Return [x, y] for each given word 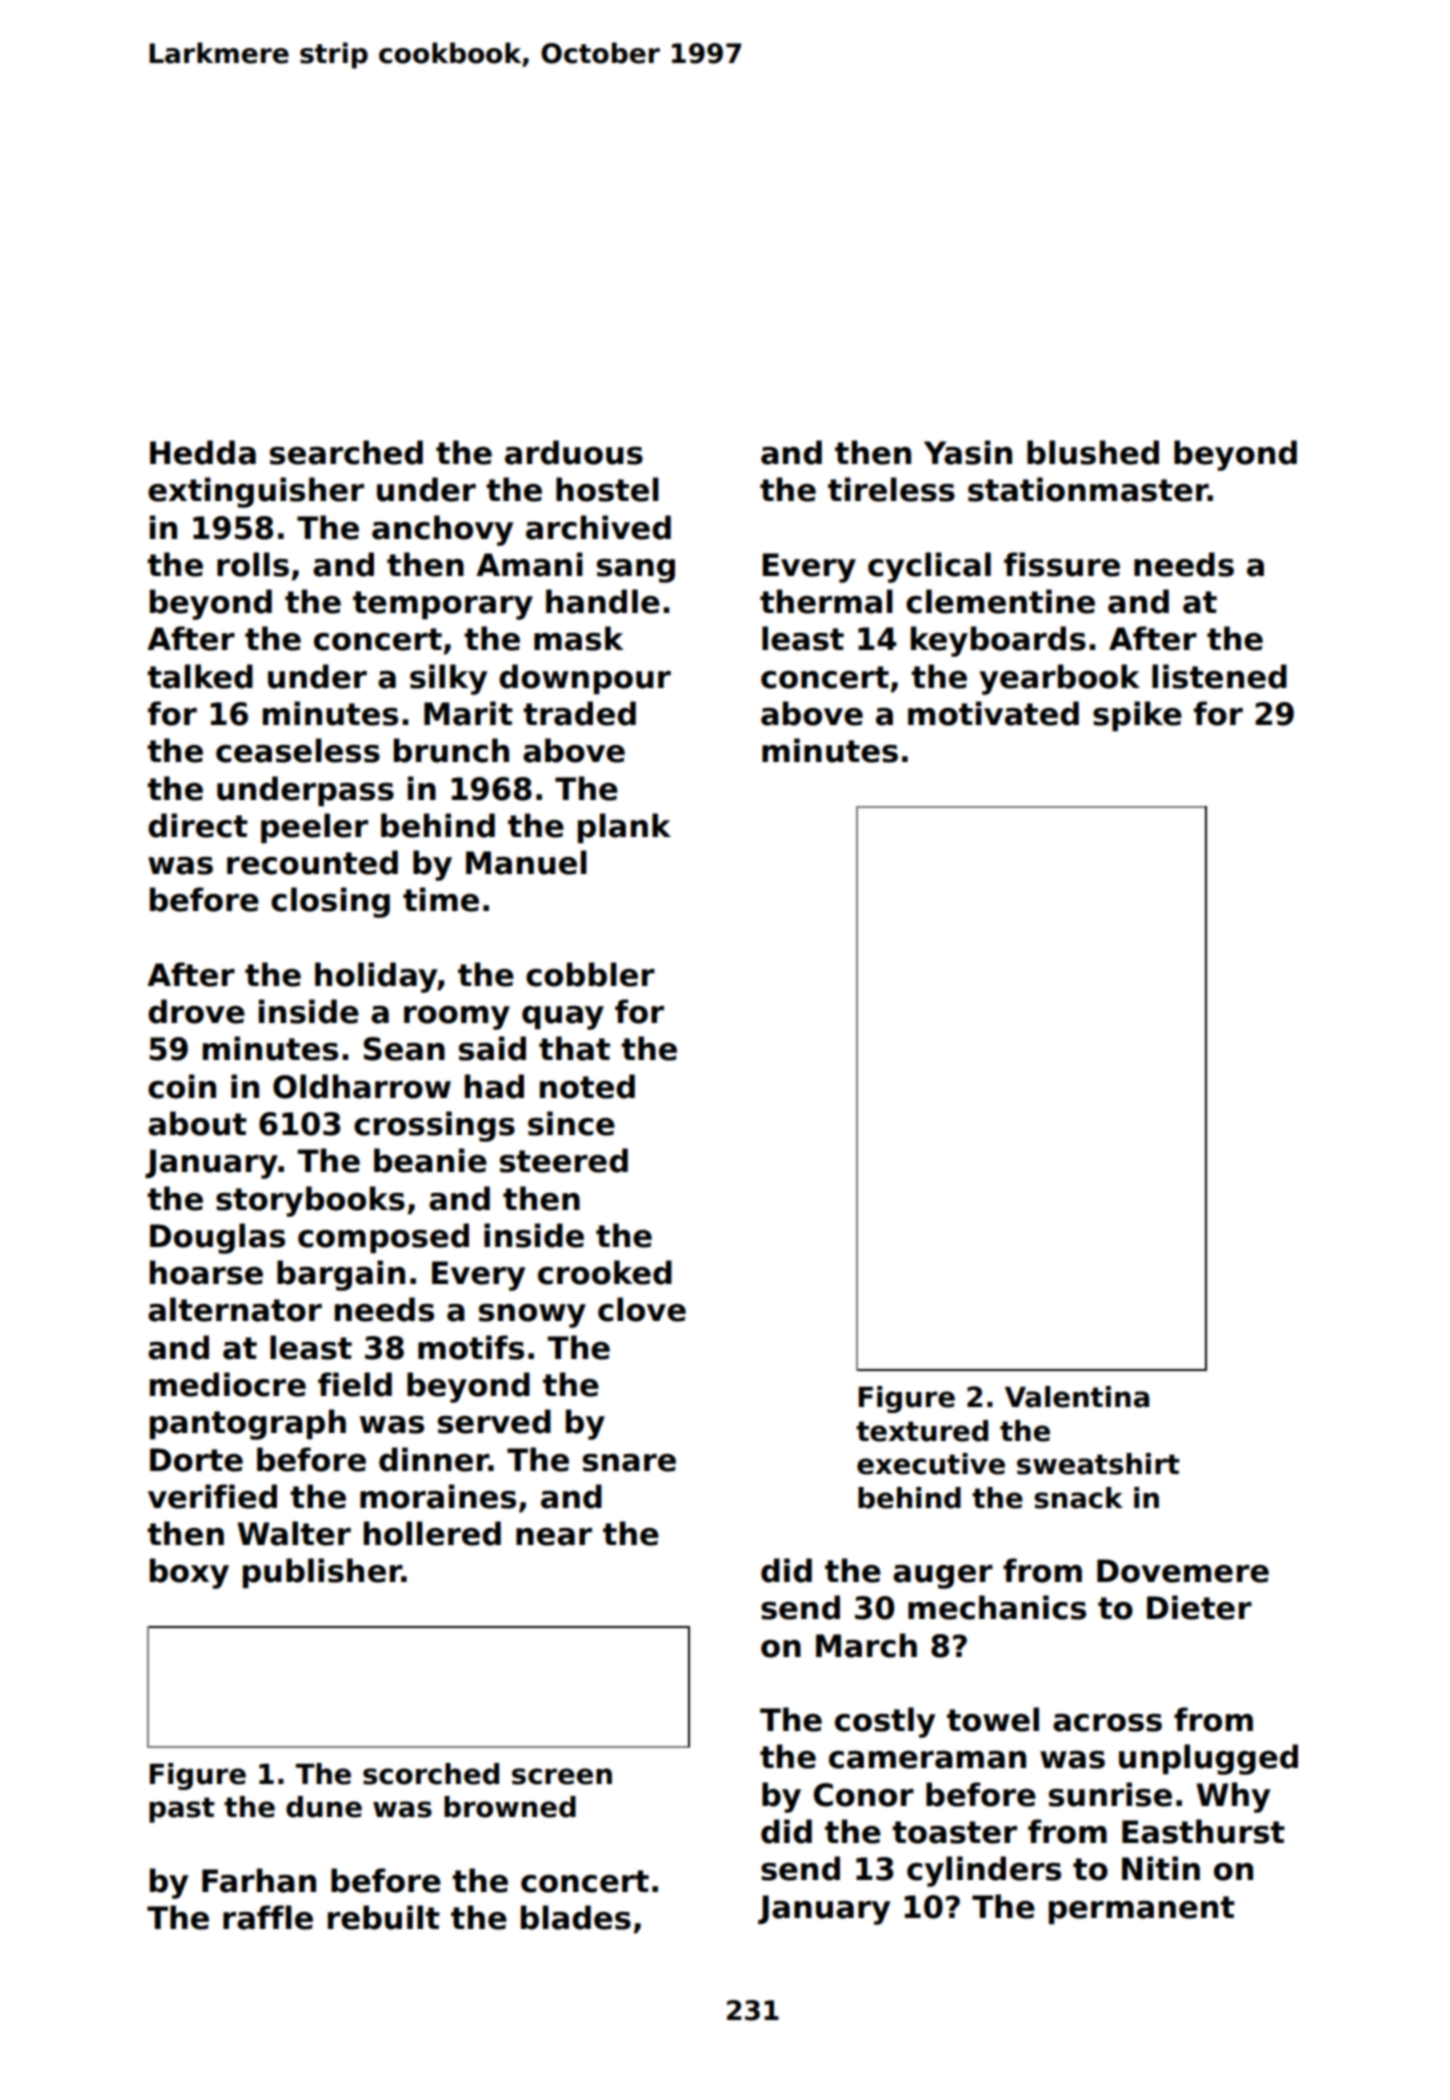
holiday [376, 977]
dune [324, 1807]
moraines [438, 1496]
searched [346, 452]
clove [642, 1309]
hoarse [206, 1272]
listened [1219, 676]
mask [578, 638]
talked [200, 676]
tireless [891, 489]
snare [629, 1463]
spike [1137, 716]
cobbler [590, 974]
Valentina [1077, 1397]
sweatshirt [1098, 1464]
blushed [1093, 452]
